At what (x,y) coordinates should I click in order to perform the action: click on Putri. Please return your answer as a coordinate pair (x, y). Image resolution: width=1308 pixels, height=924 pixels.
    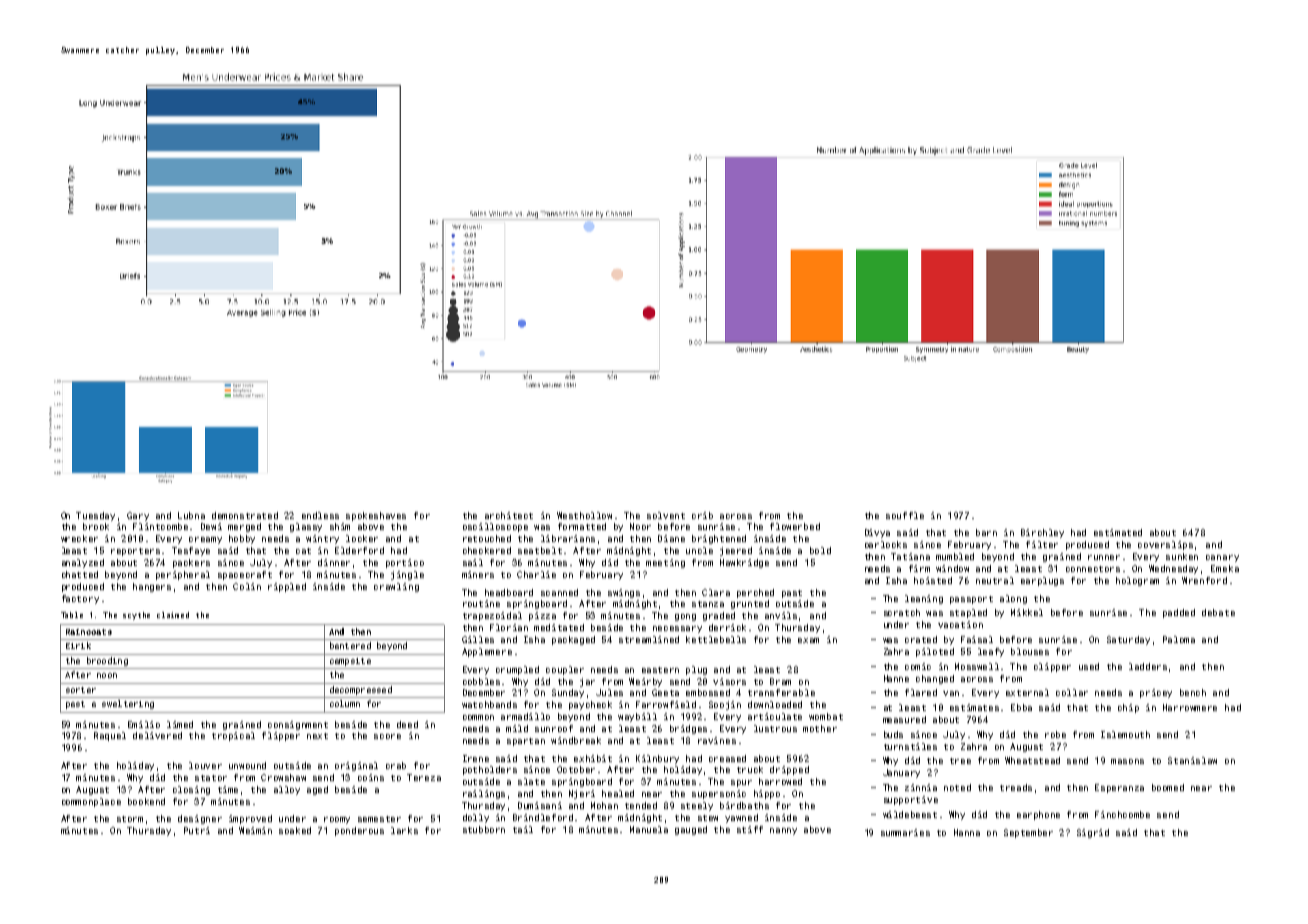
    Looking at the image, I should click on (197, 830).
